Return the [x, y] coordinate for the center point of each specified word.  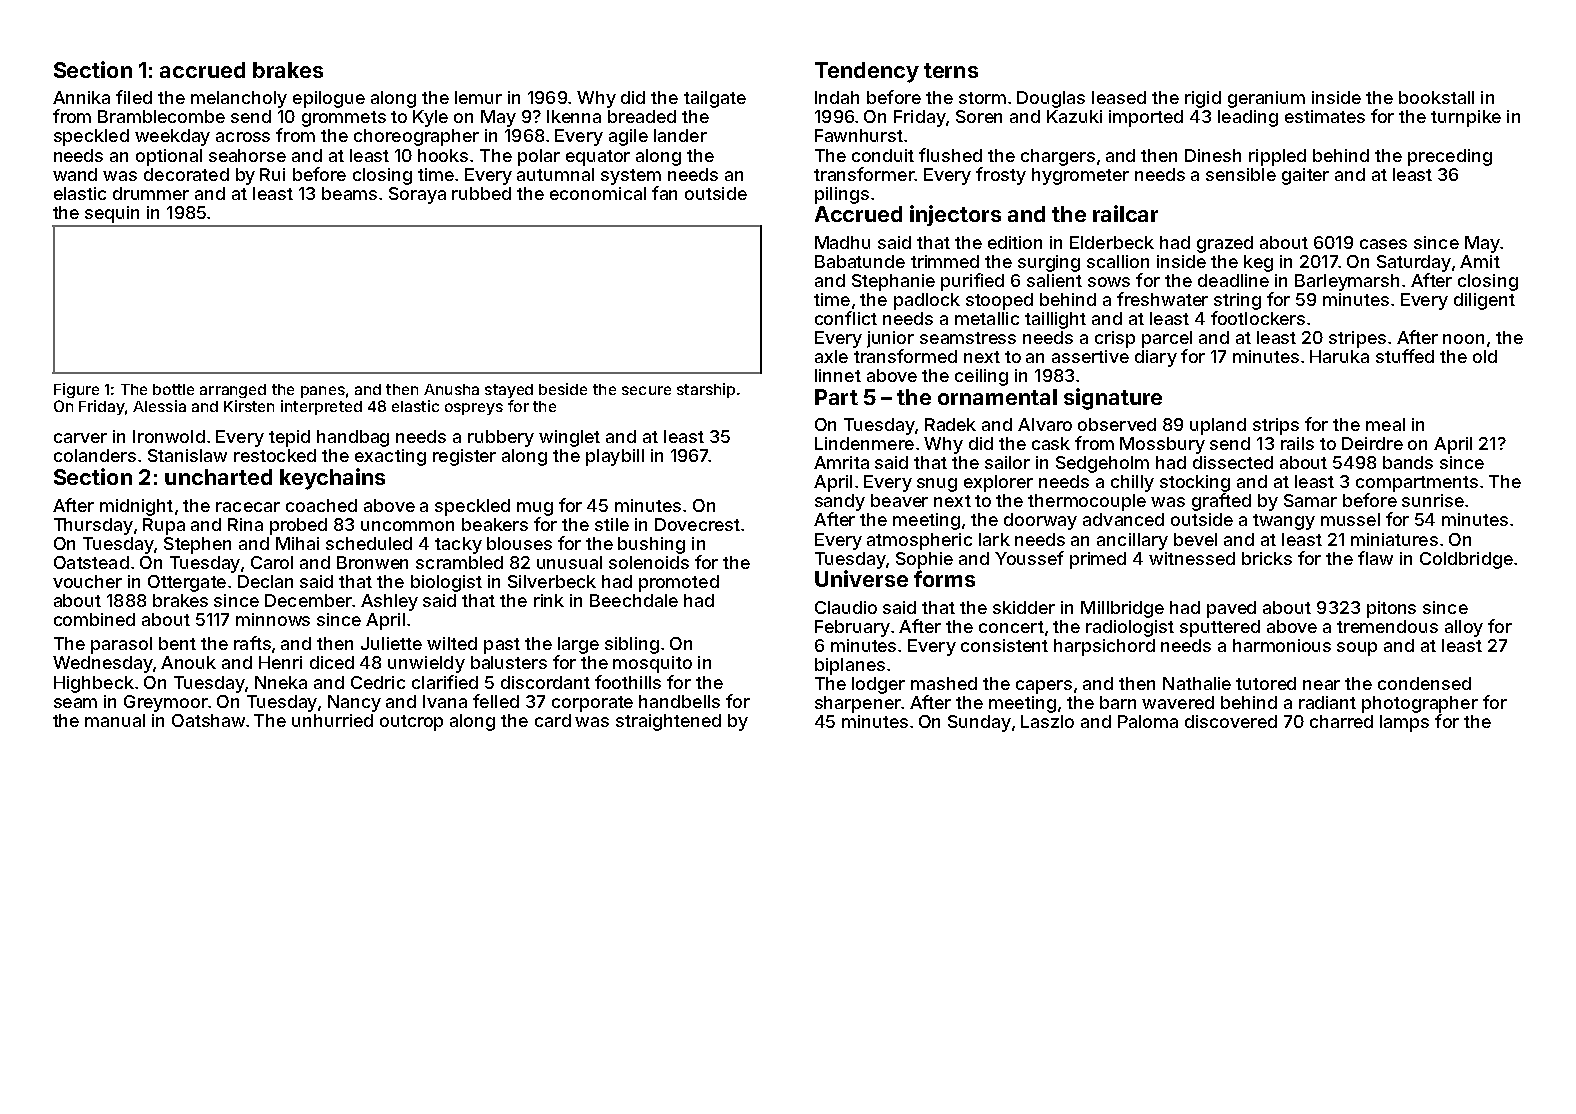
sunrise [1433, 500]
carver [80, 438]
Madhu [842, 242]
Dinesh [1213, 155]
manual [115, 720]
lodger [878, 685]
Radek [950, 424]
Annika [81, 97]
